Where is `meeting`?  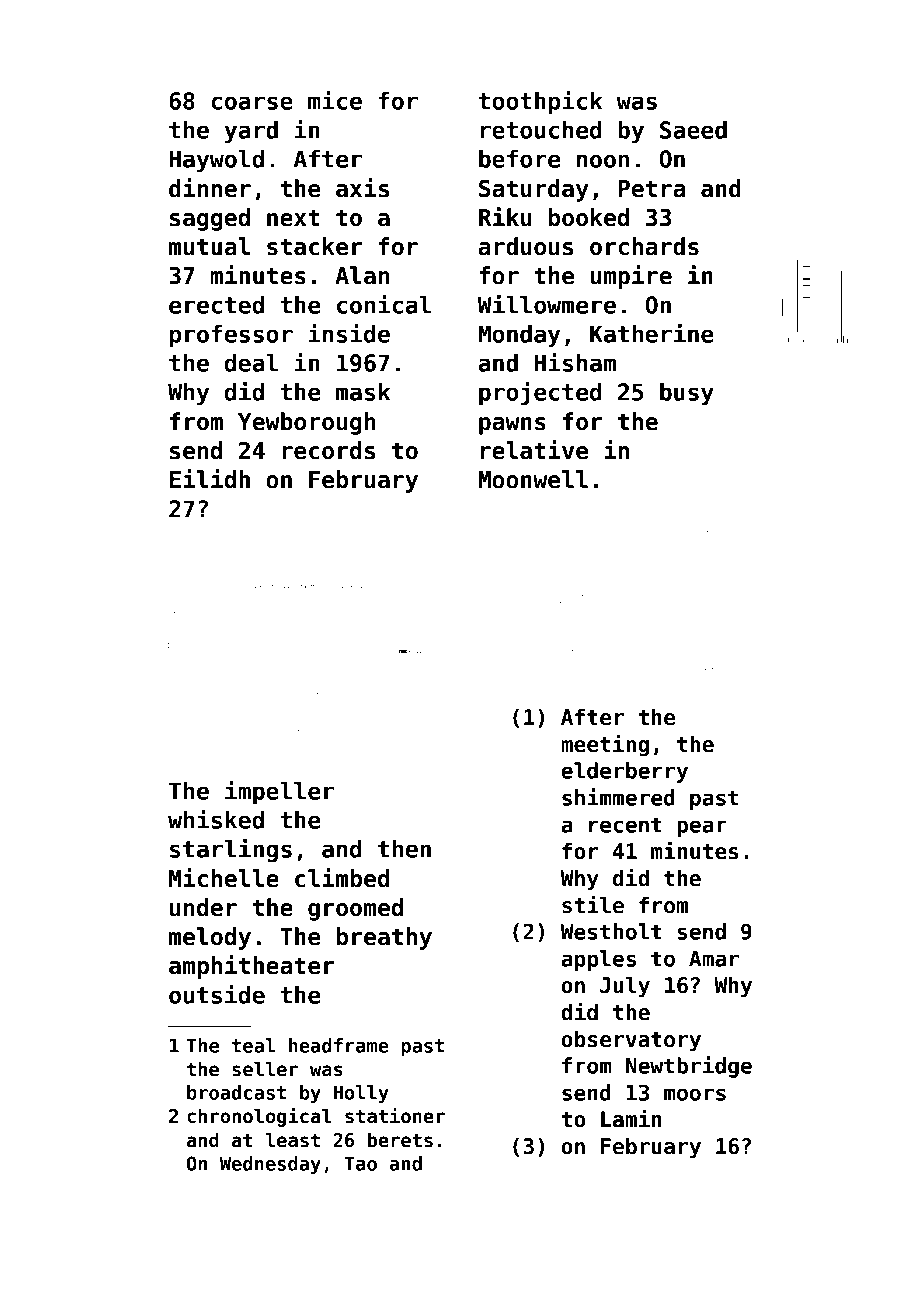 meeting is located at coordinates (605, 745).
